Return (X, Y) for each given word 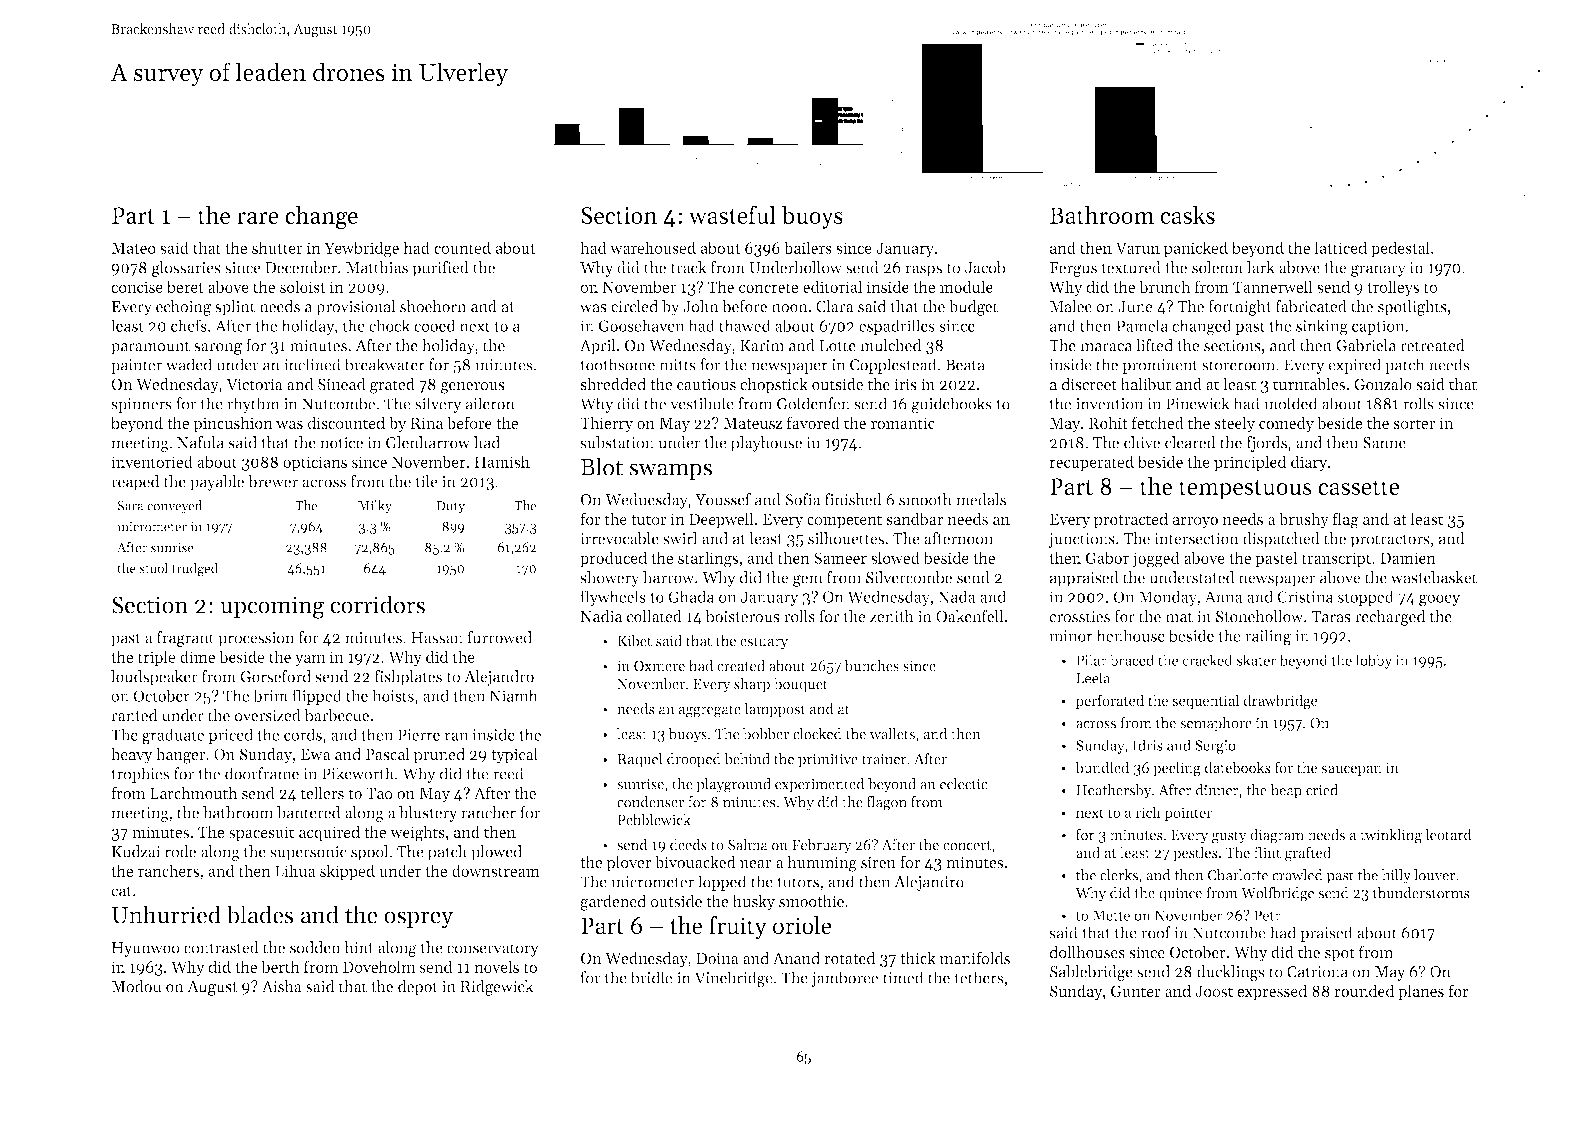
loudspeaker (154, 678)
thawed (745, 325)
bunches (871, 666)
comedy (1286, 424)
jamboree (844, 979)
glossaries (186, 269)
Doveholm (379, 966)
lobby (1374, 661)
